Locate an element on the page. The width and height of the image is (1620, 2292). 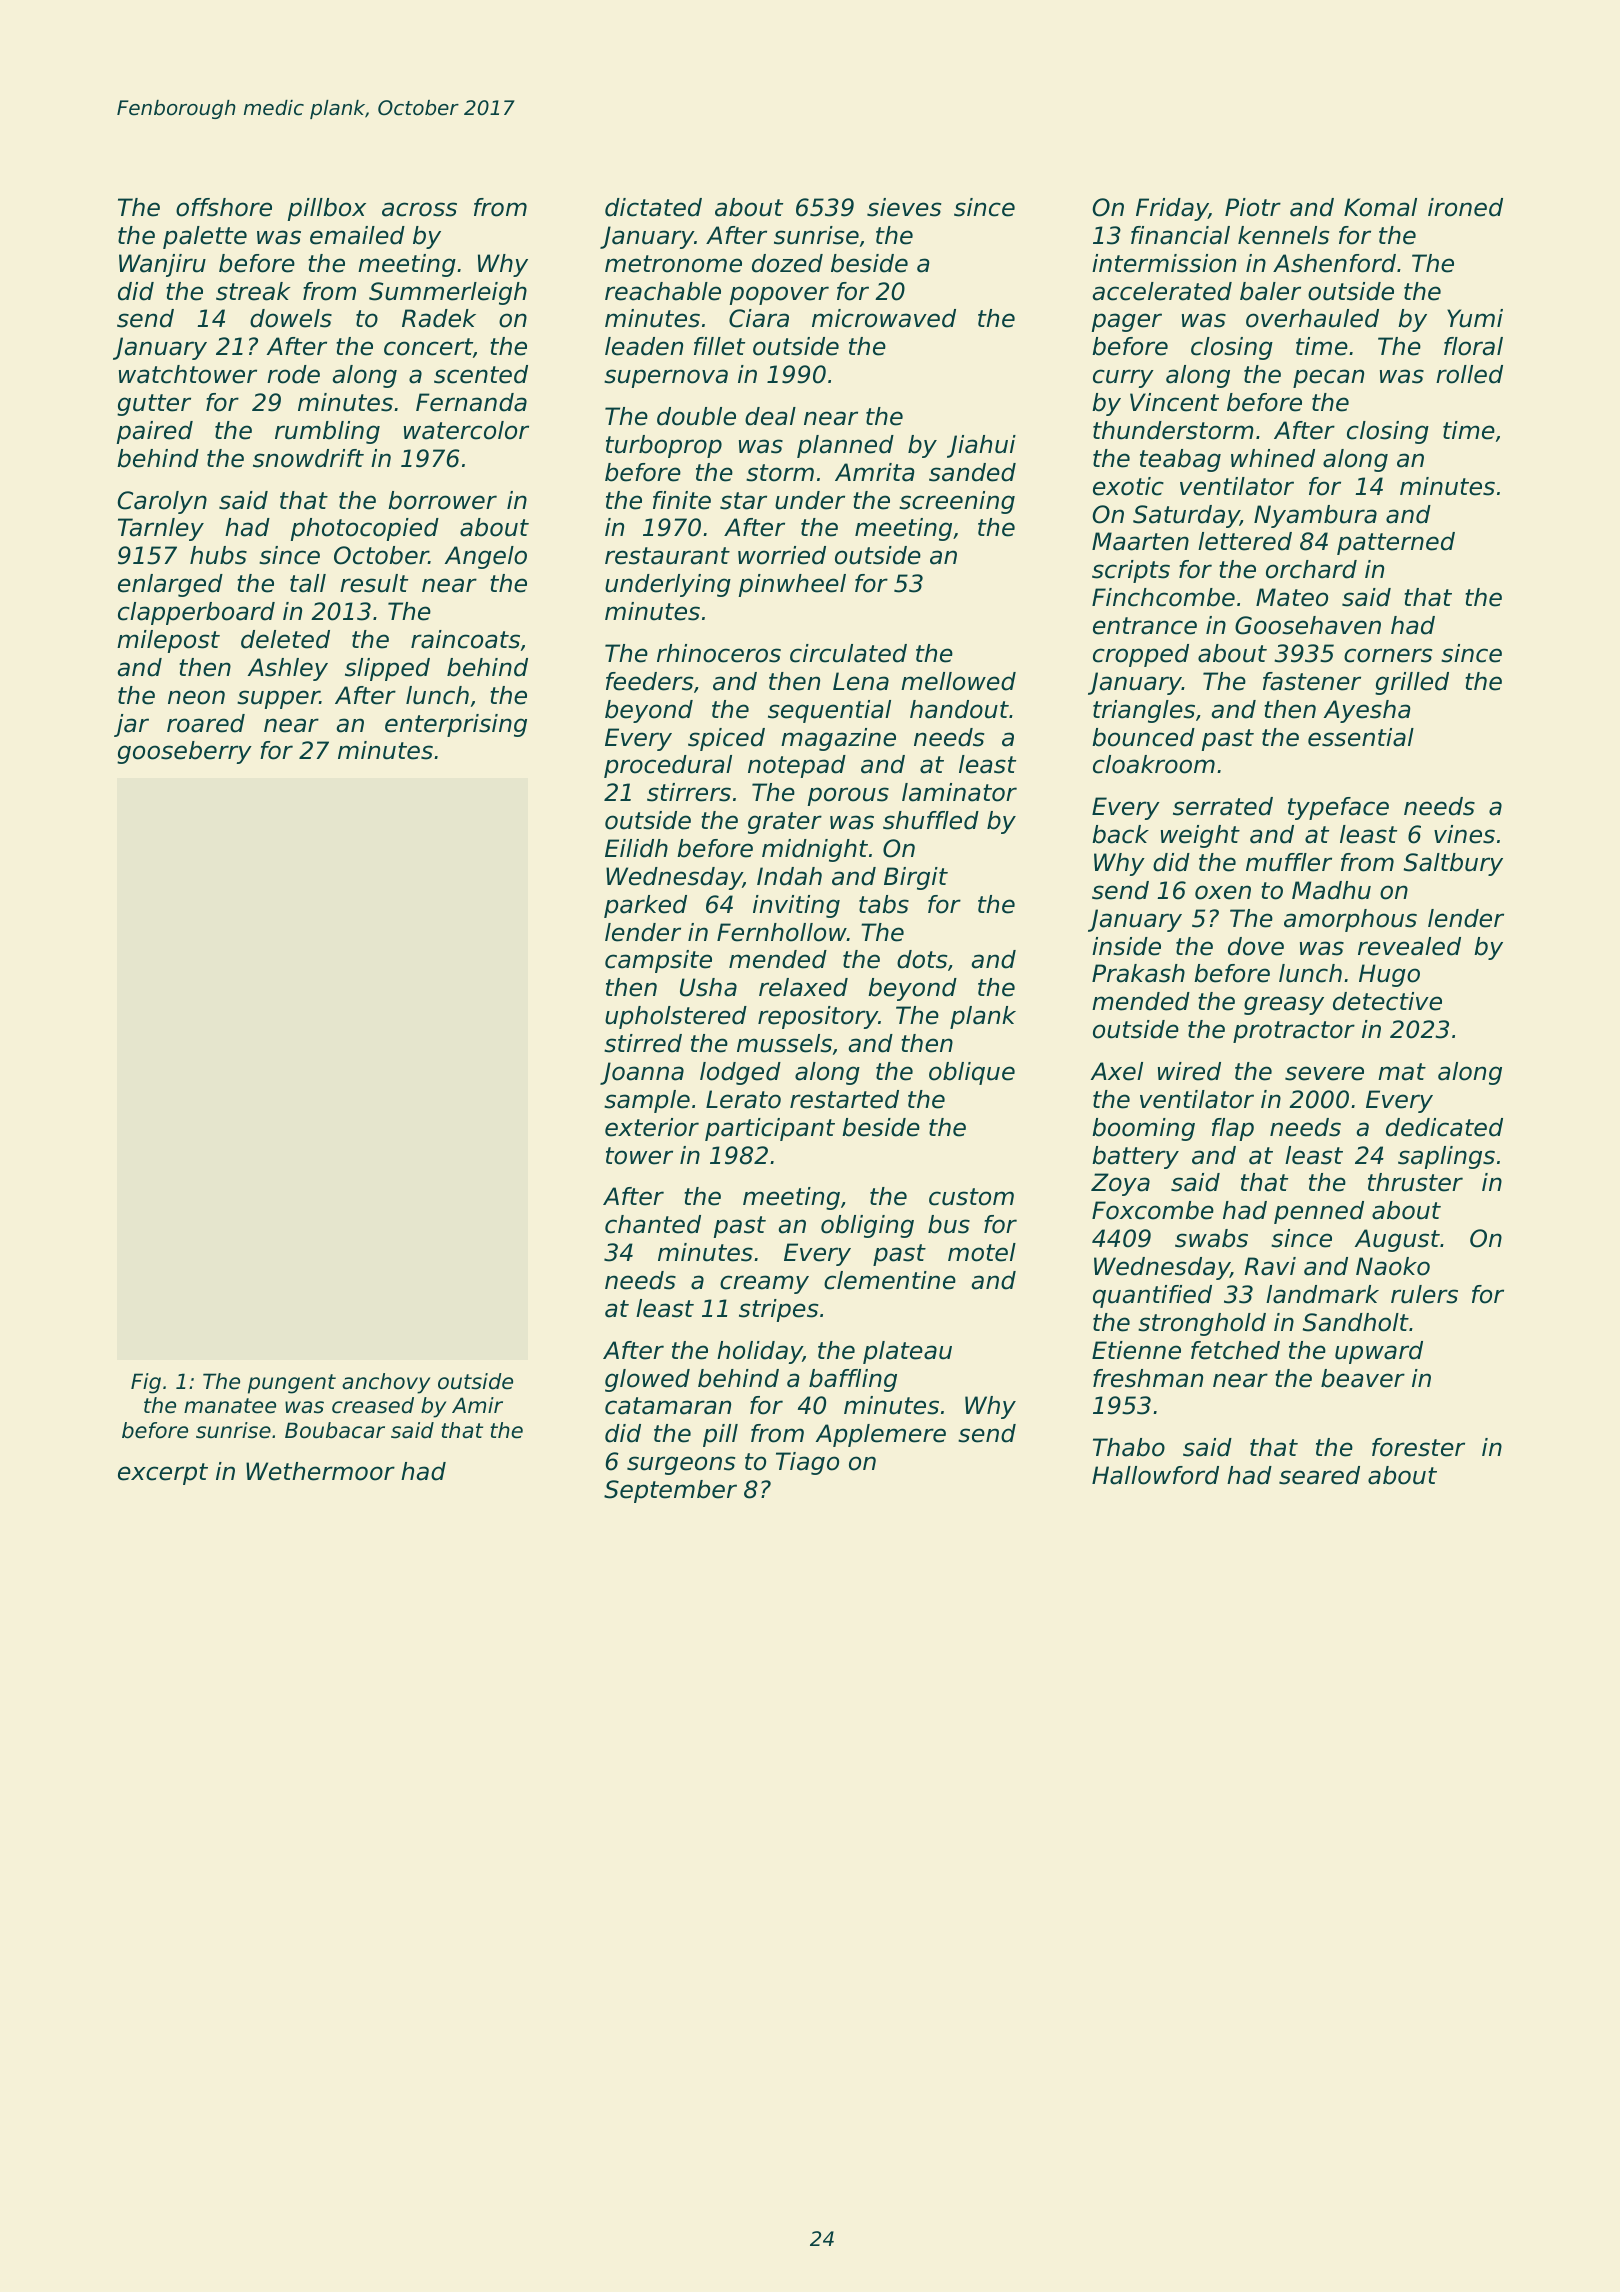
exterior is located at coordinates (652, 1127).
